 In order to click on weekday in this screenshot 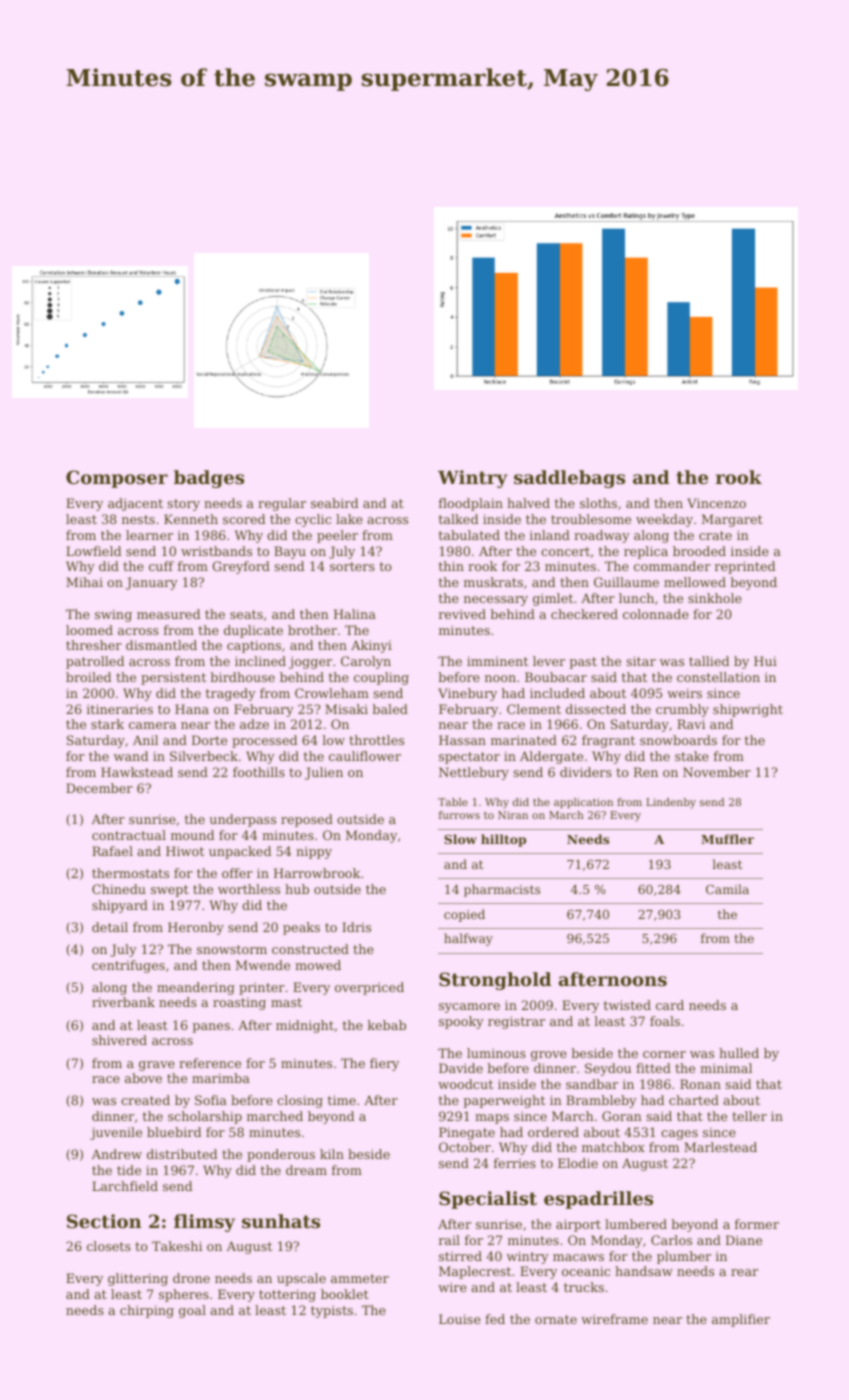, I will do `click(664, 520)`.
